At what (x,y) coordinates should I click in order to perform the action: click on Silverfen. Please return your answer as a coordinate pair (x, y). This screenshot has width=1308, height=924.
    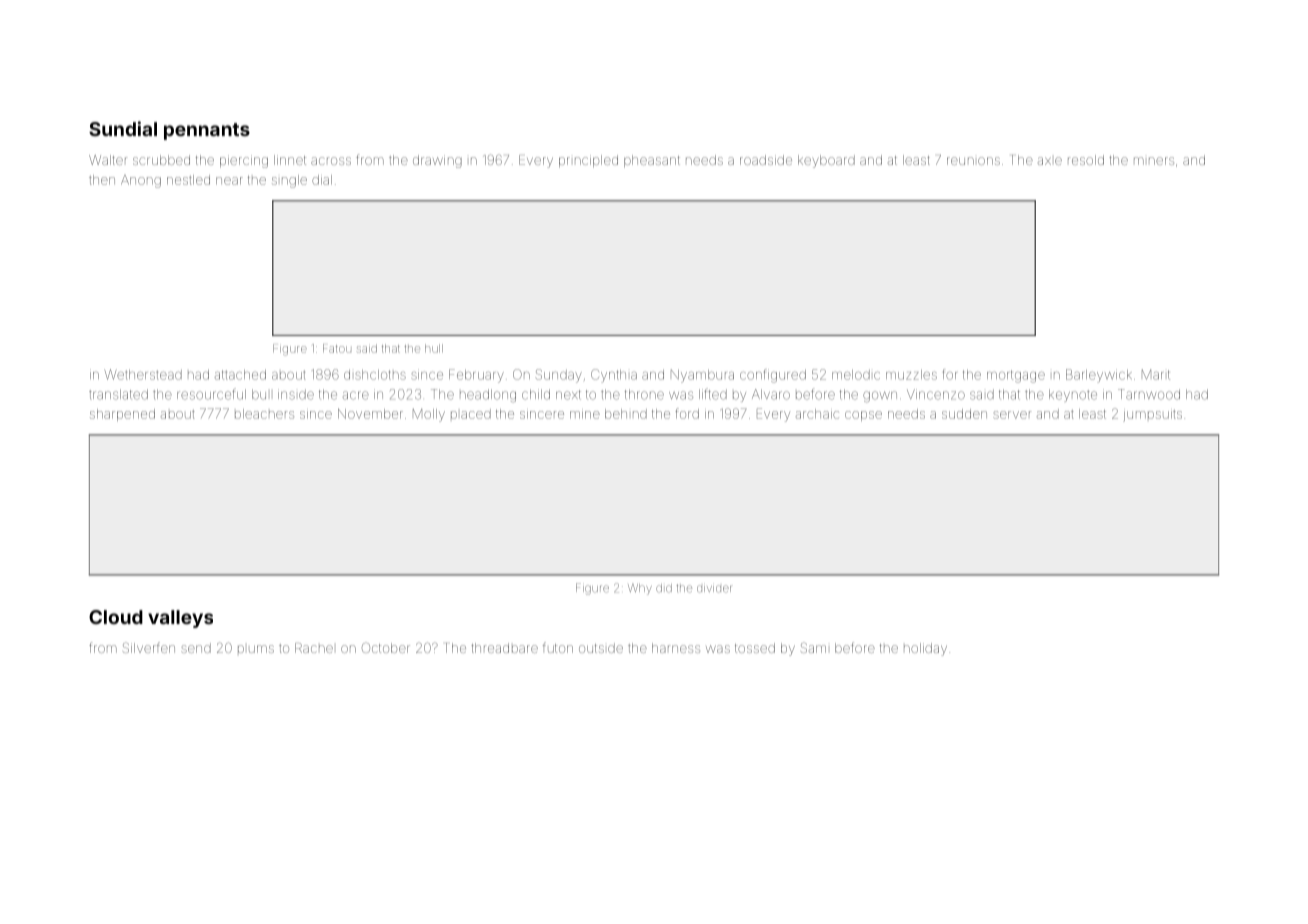
    Looking at the image, I should click on (149, 647).
